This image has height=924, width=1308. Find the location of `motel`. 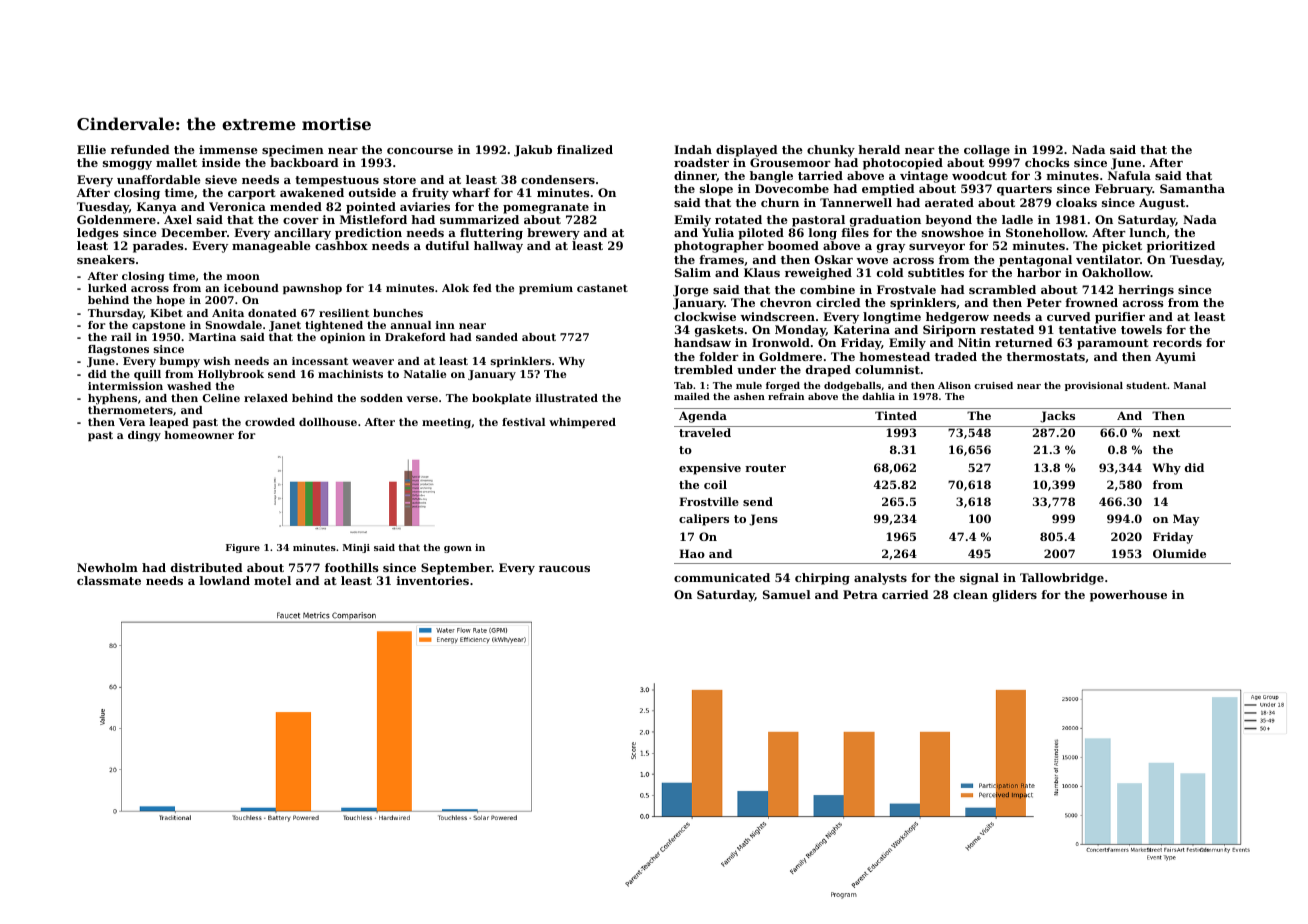

motel is located at coordinates (272, 580).
